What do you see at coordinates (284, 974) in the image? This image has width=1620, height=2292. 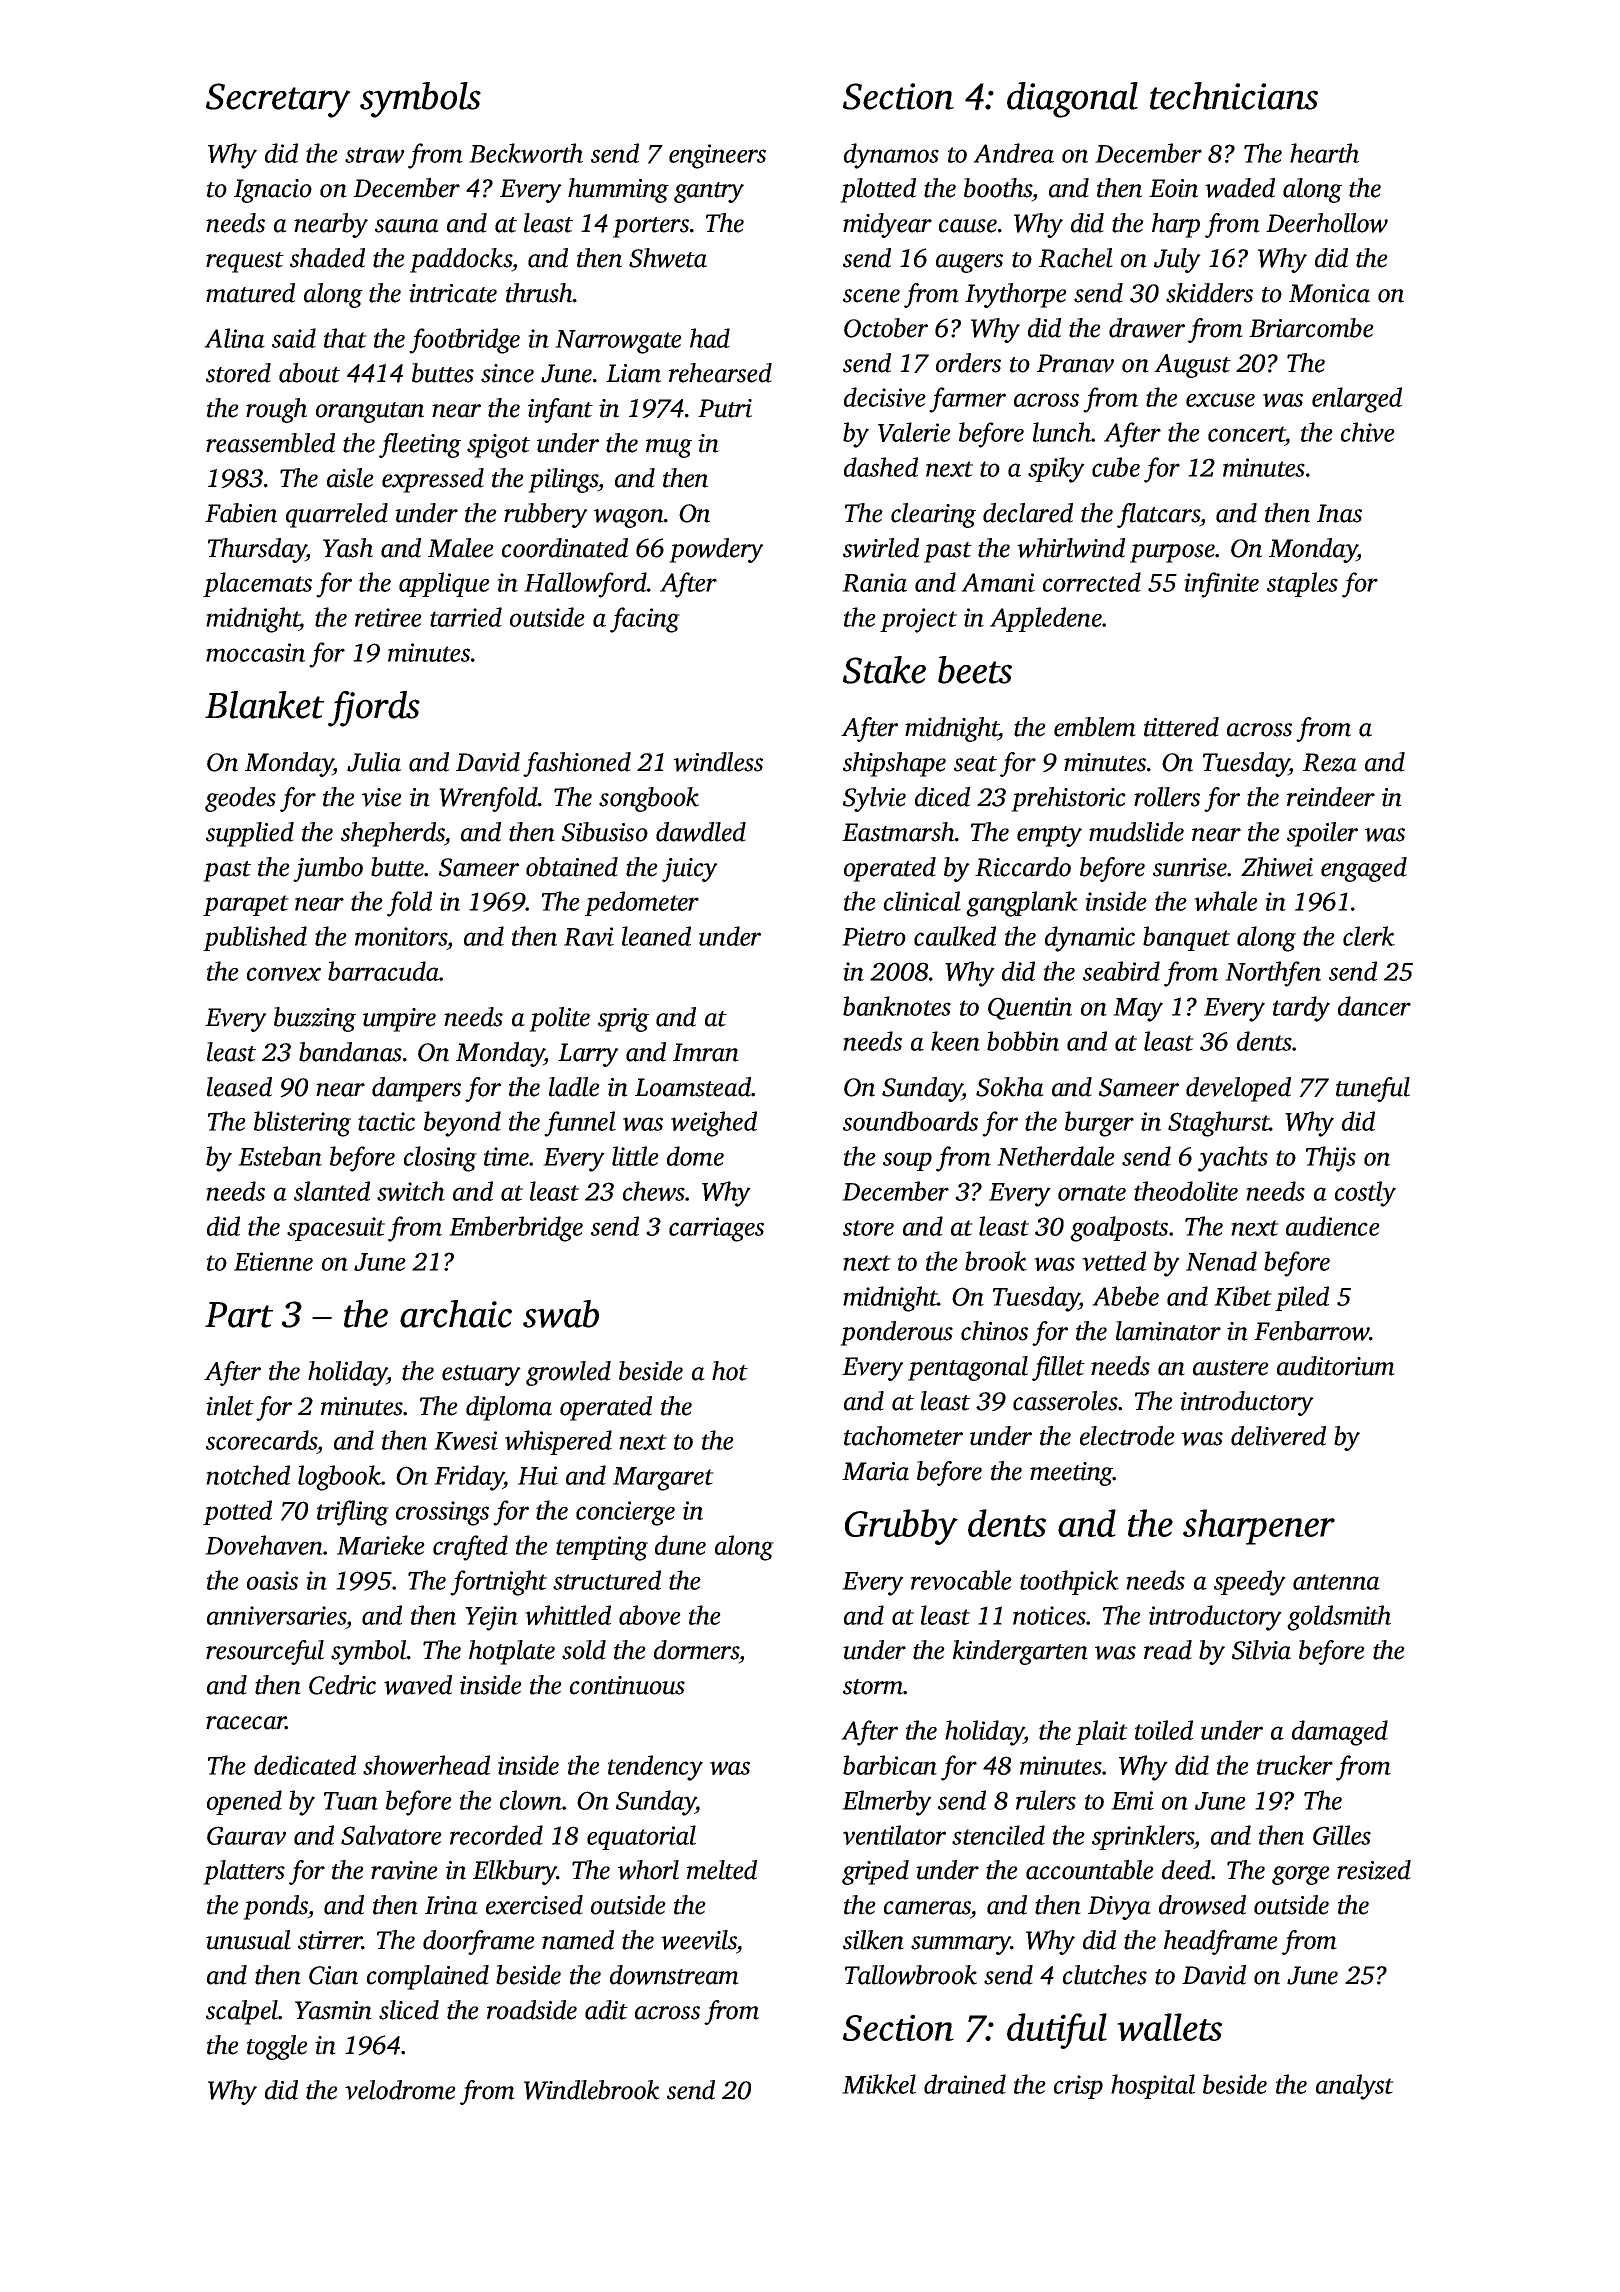 I see `convex` at bounding box center [284, 974].
